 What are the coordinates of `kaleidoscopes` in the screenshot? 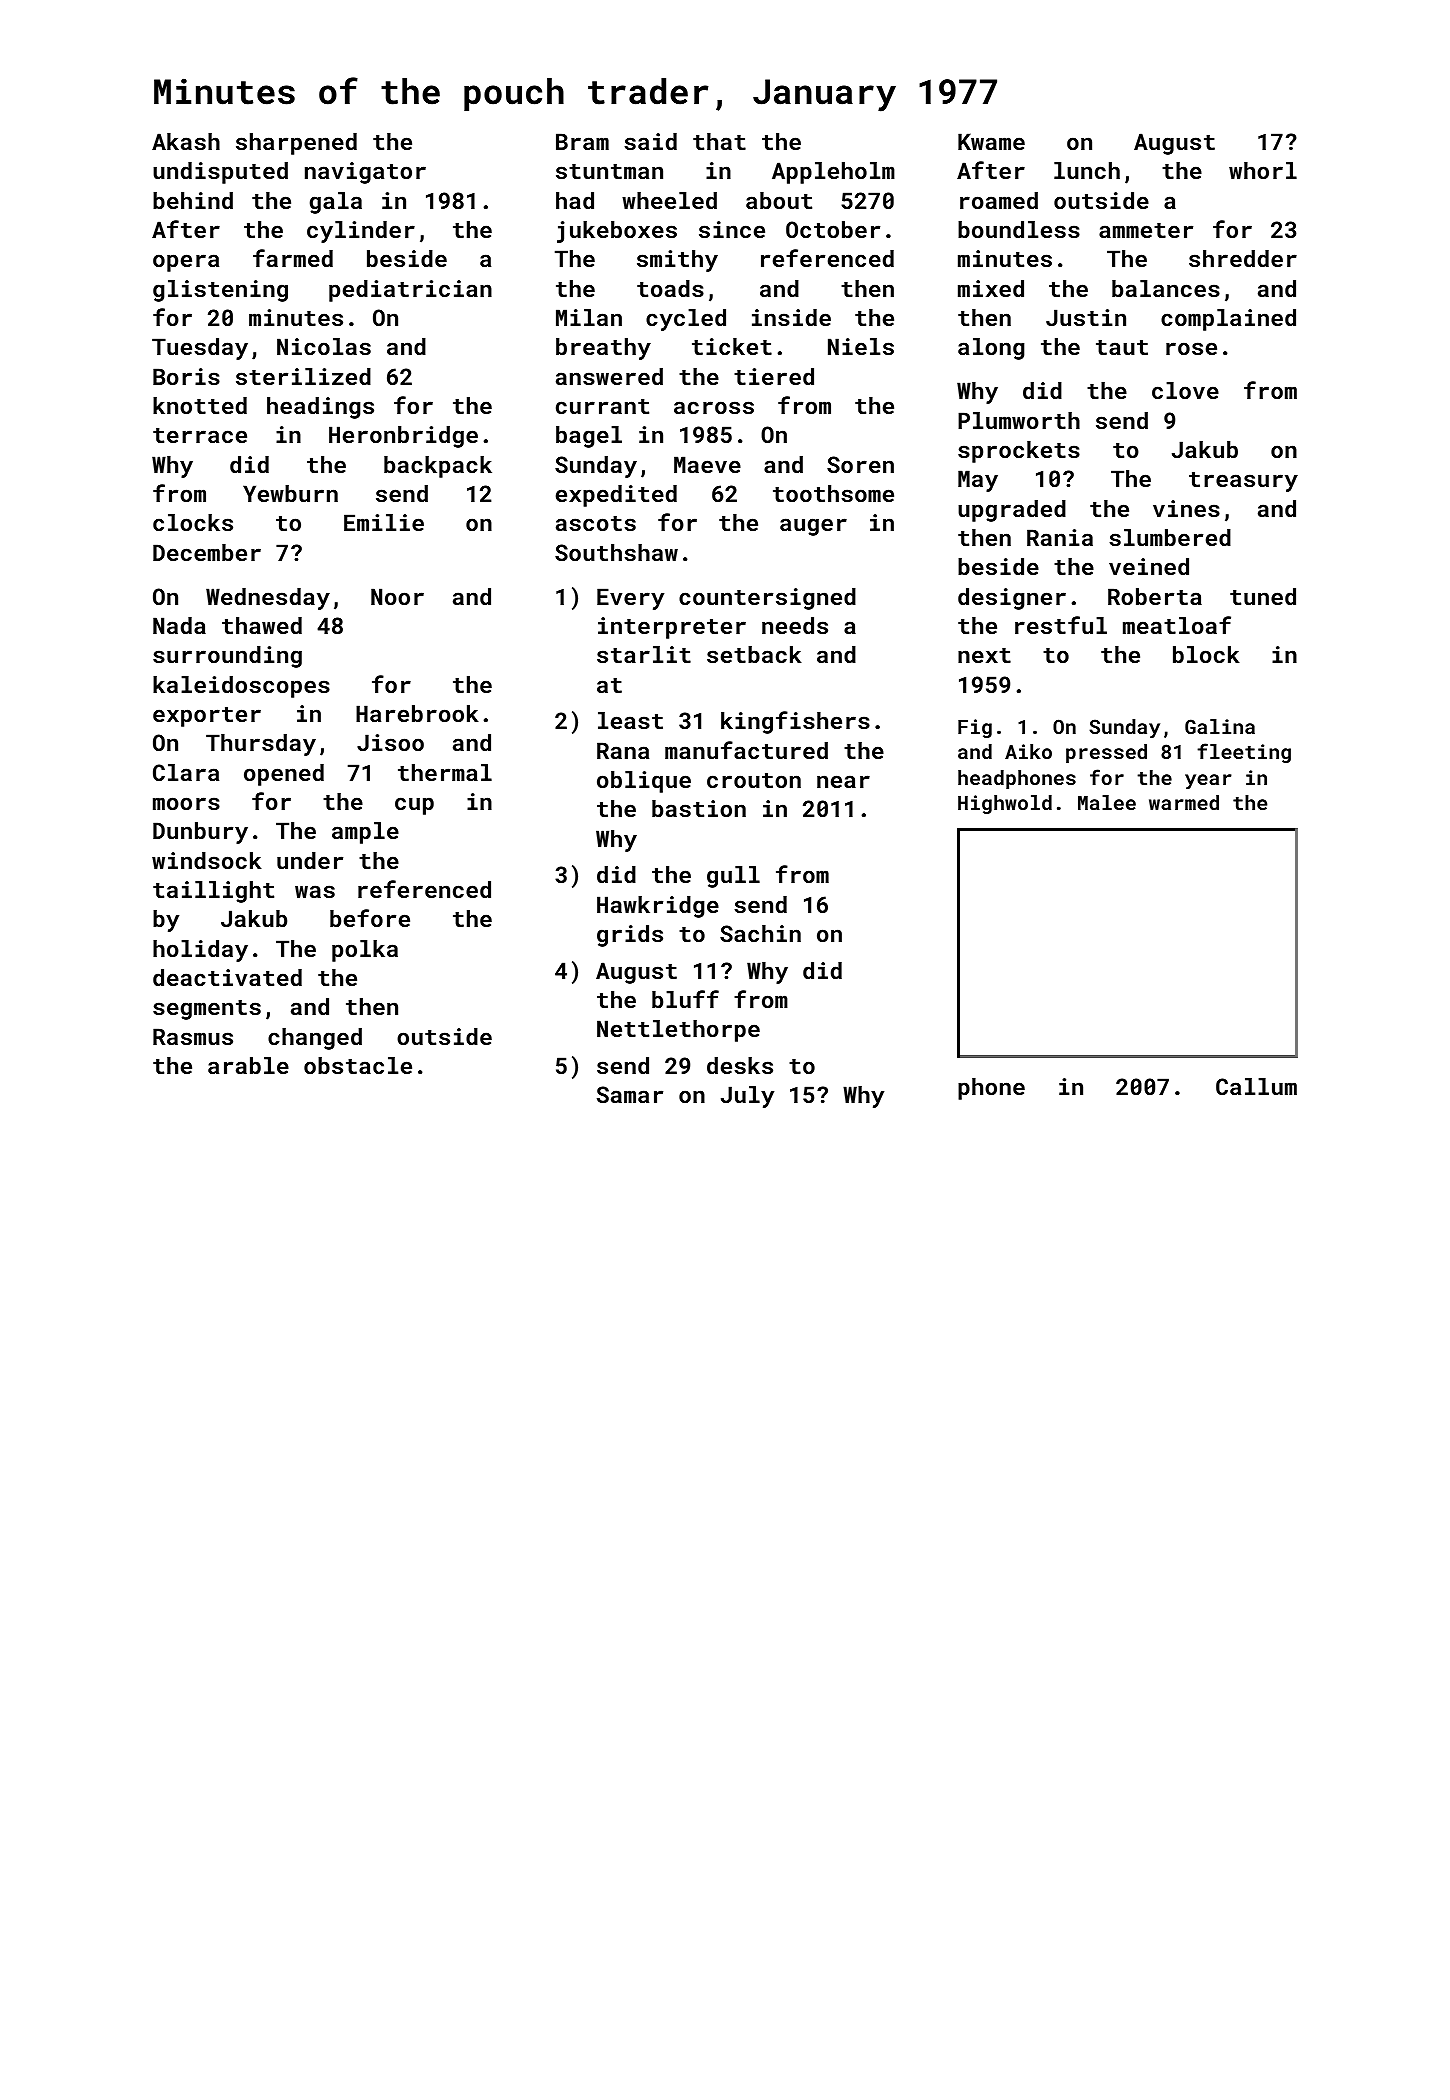 It's located at (241, 687).
